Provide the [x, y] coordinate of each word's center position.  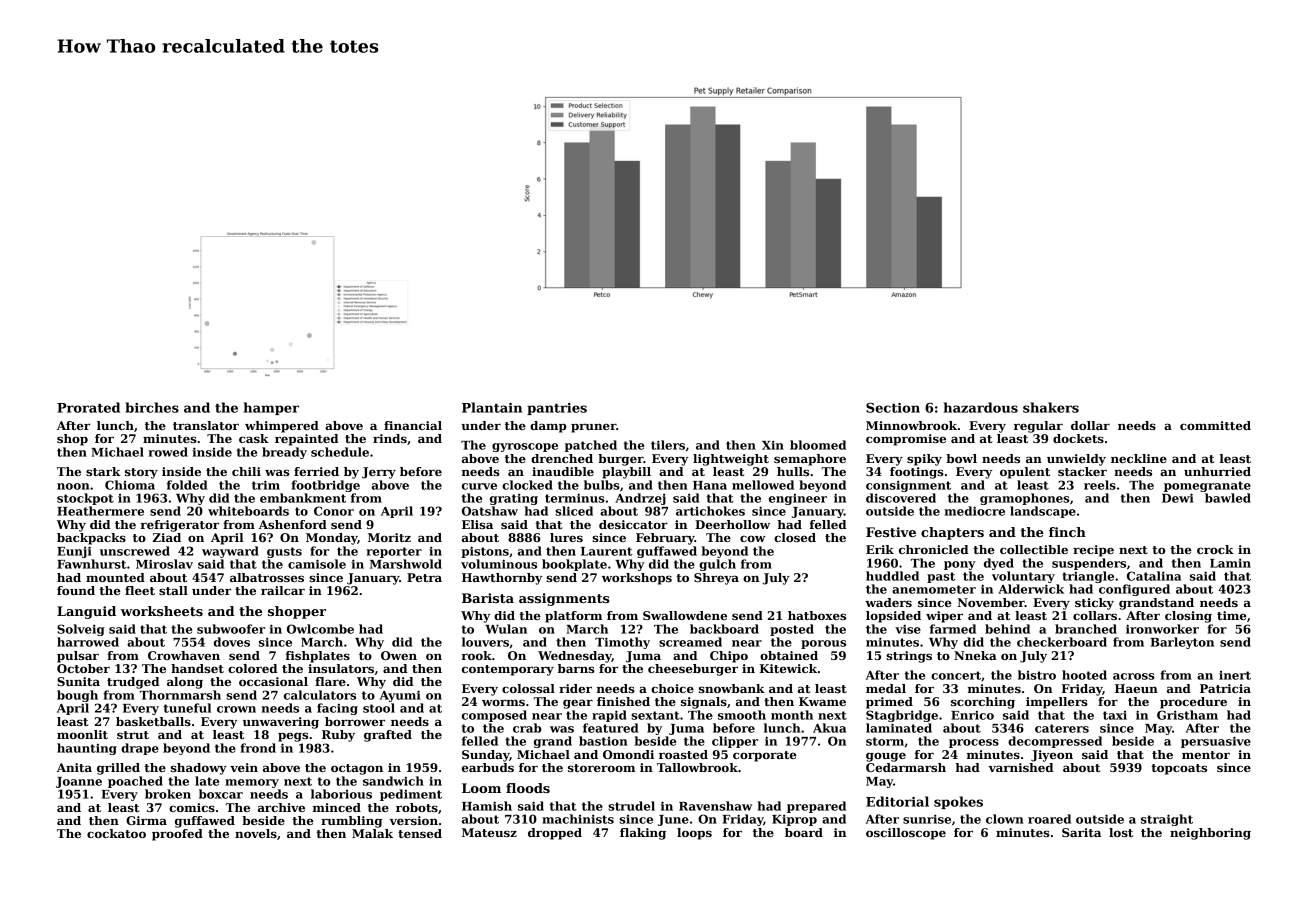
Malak [372, 833]
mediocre [974, 511]
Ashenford [293, 524]
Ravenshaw [716, 806]
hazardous [981, 407]
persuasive [1216, 742]
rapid [609, 716]
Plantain [492, 407]
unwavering [281, 723]
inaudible [563, 471]
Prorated [88, 407]
